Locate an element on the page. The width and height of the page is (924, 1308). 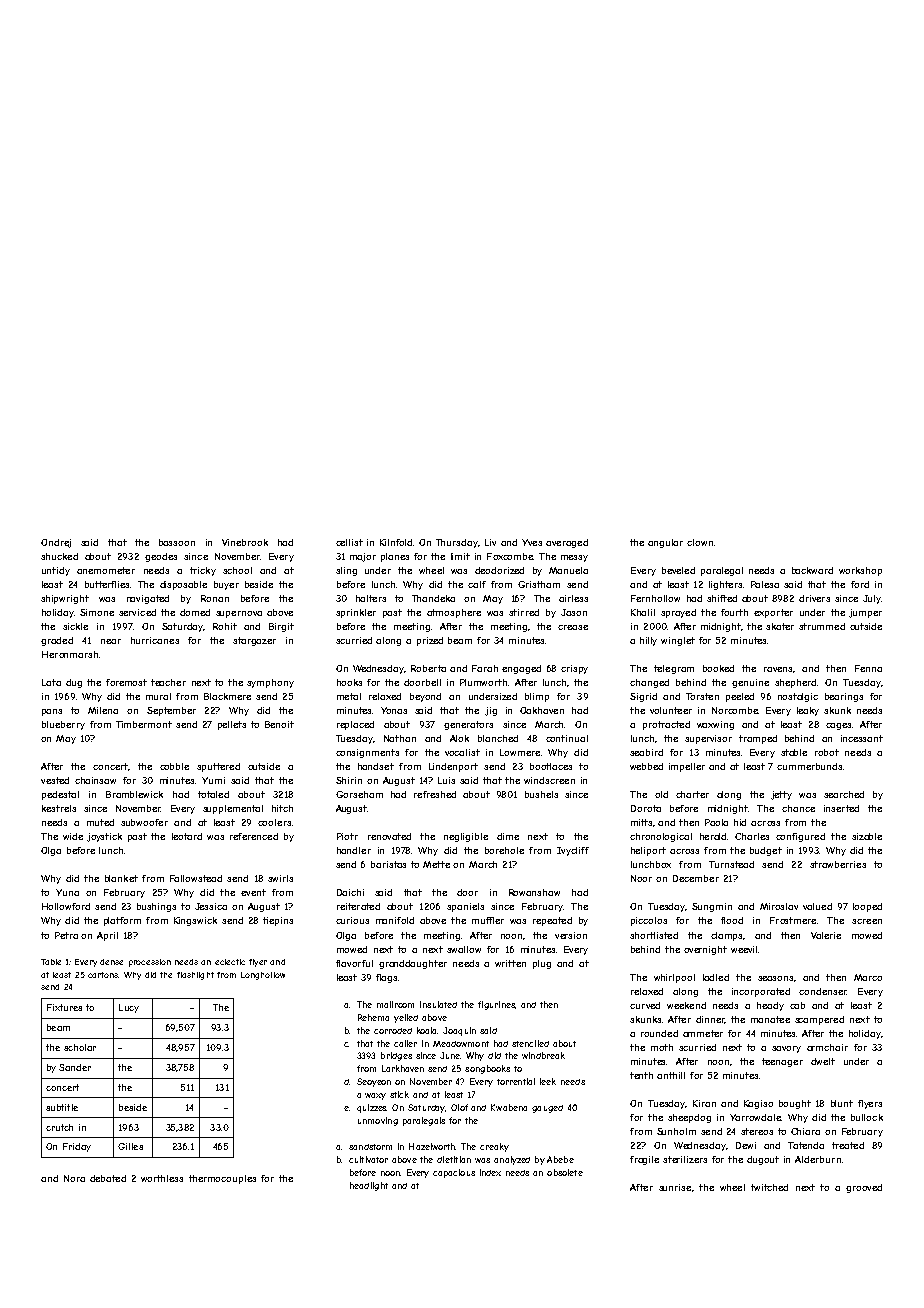
bassoon is located at coordinates (177, 542).
